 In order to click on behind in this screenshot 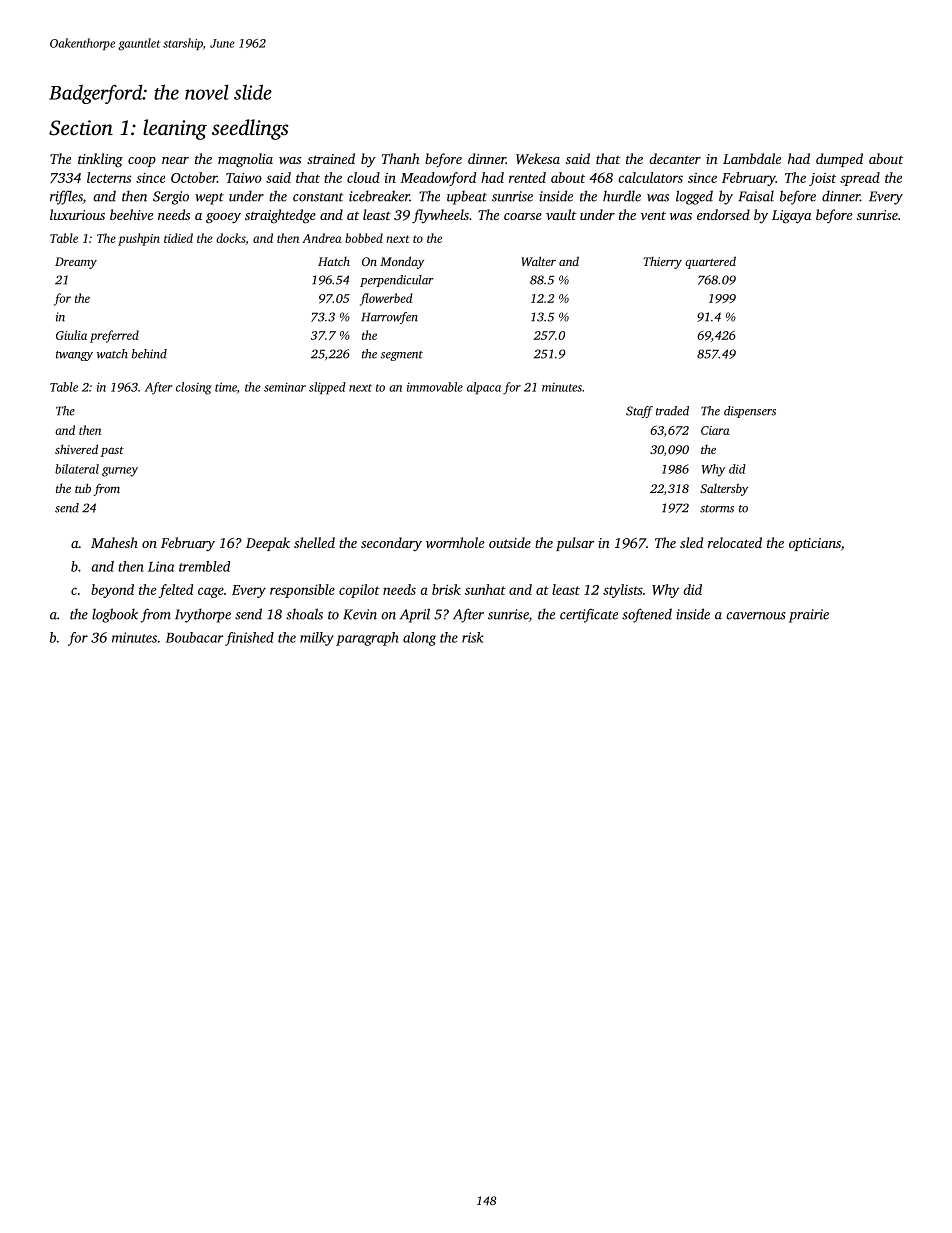, I will do `click(149, 354)`.
